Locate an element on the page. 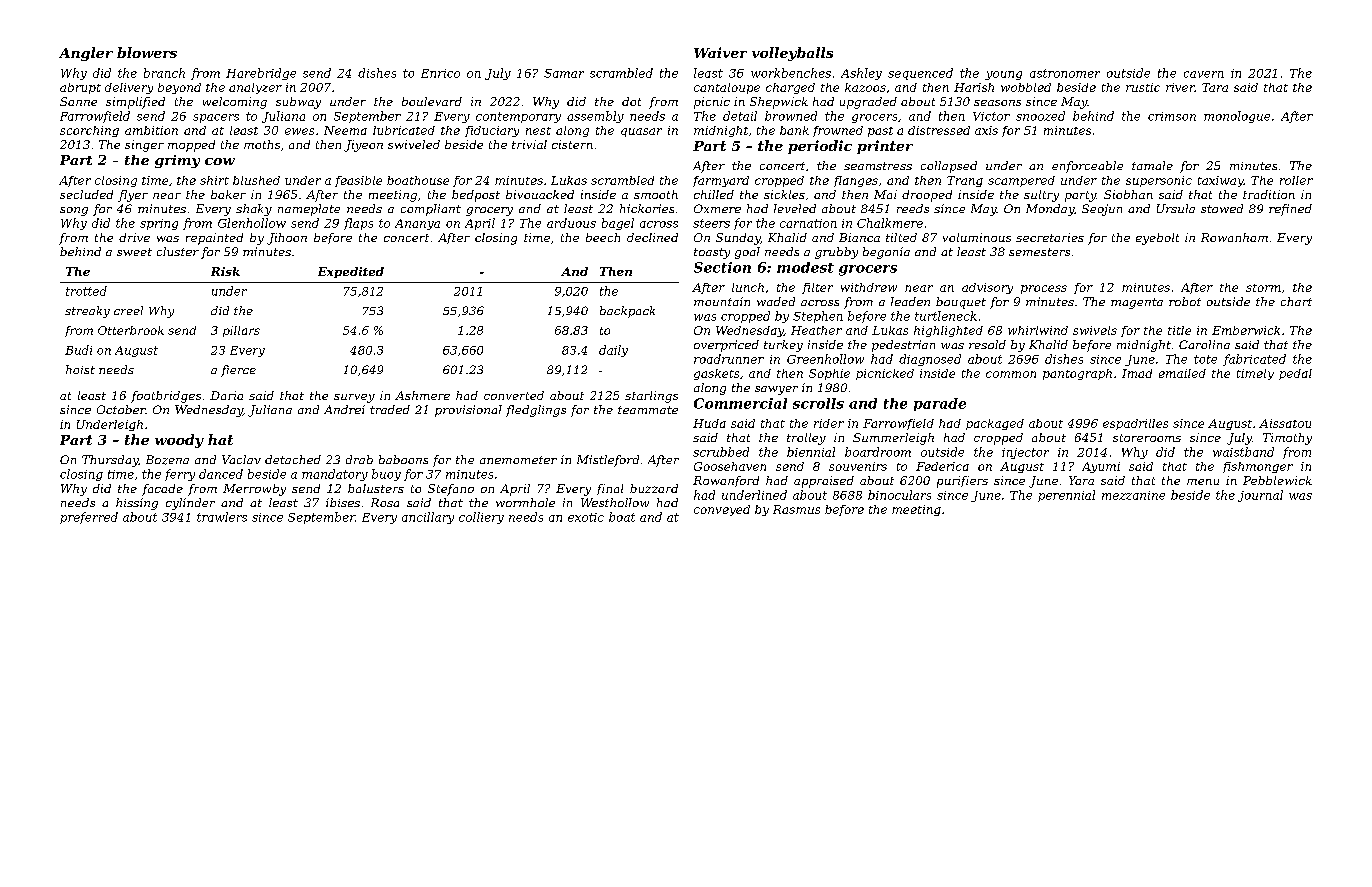 This page has width=1372, height=887. gaskets is located at coordinates (716, 374).
